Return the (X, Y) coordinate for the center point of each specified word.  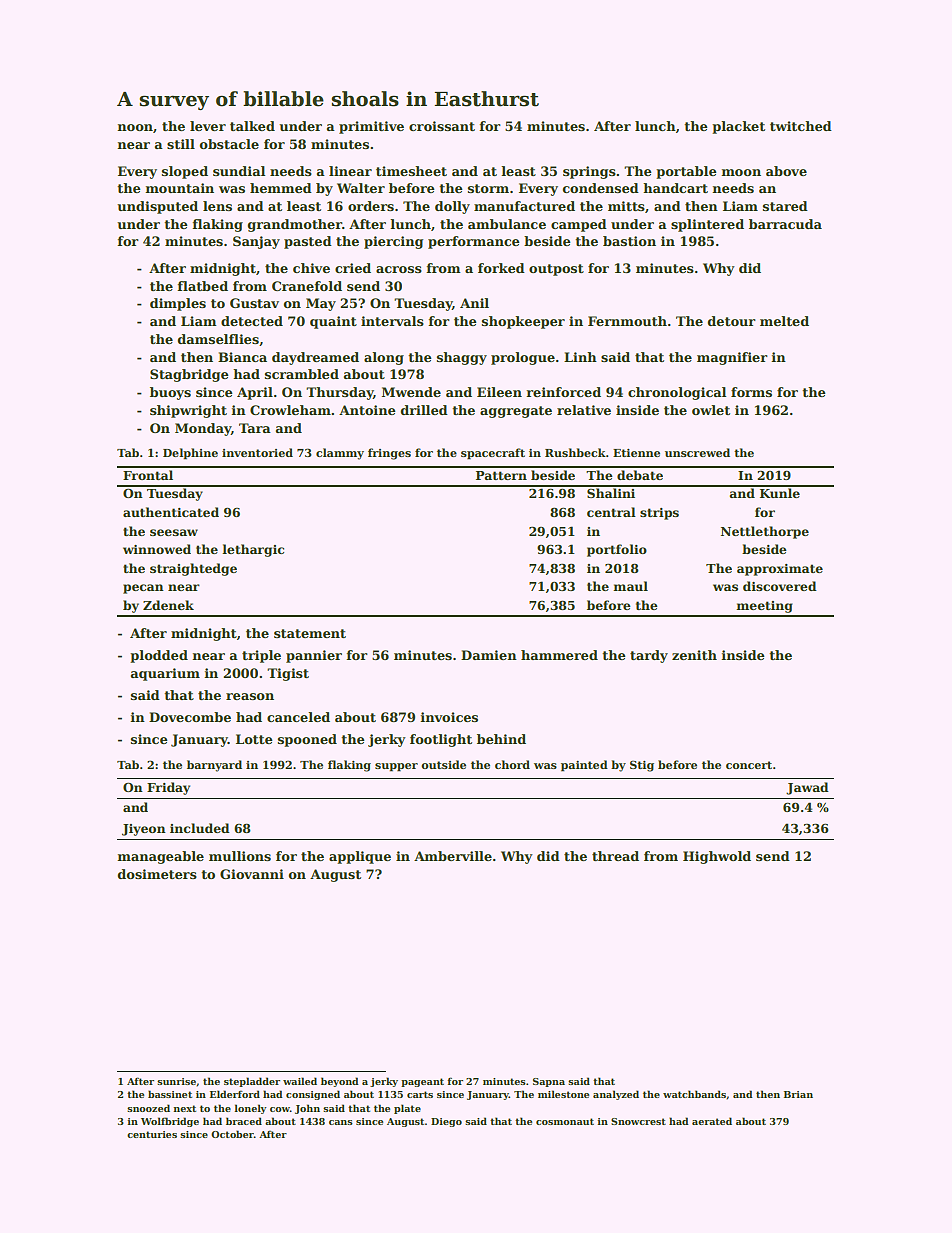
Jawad (807, 788)
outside (443, 764)
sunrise (176, 1081)
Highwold (717, 857)
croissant (442, 126)
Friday (168, 788)
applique (360, 857)
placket (738, 127)
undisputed (157, 207)
